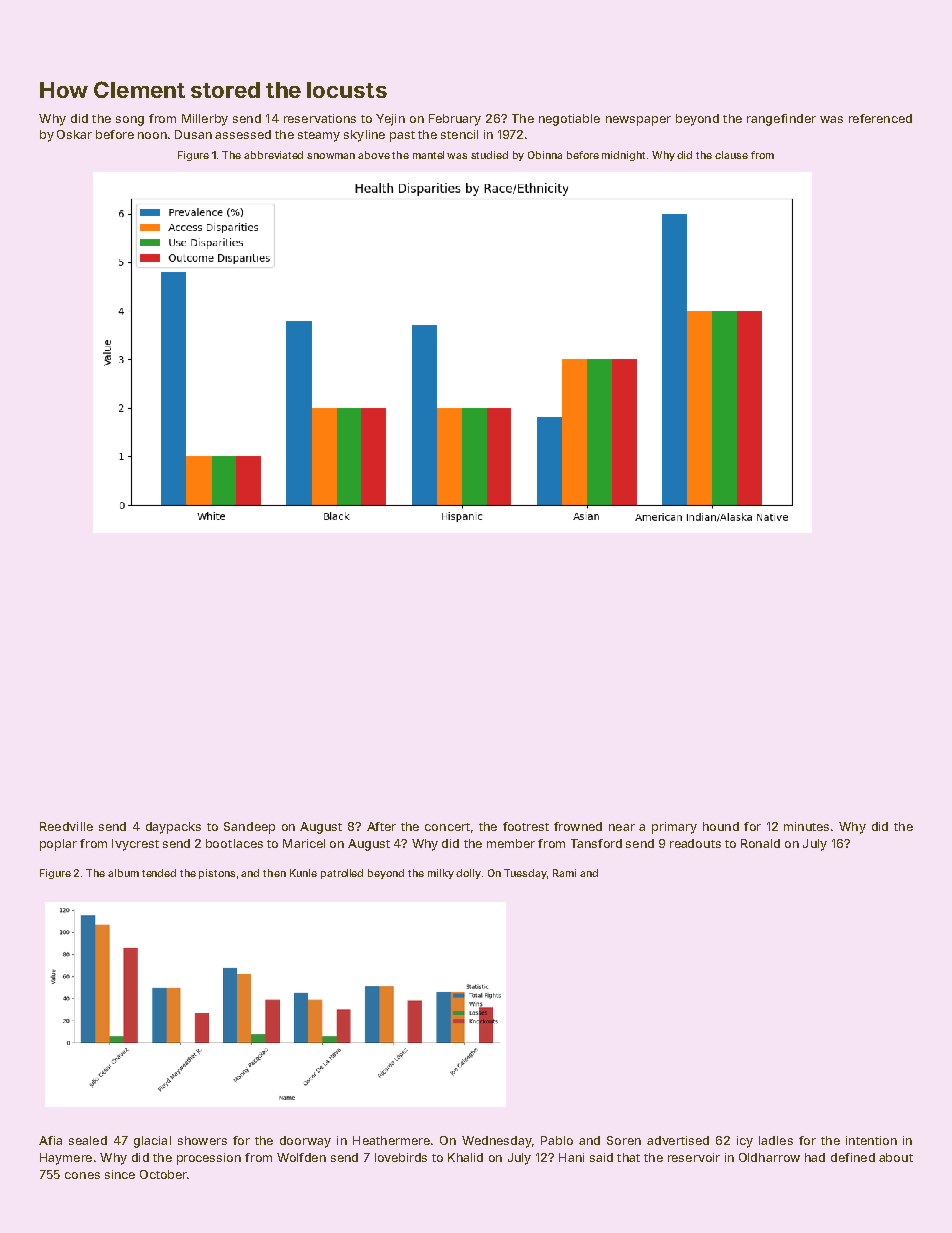 The image size is (952, 1233). I want to click on Obinna, so click(545, 155).
